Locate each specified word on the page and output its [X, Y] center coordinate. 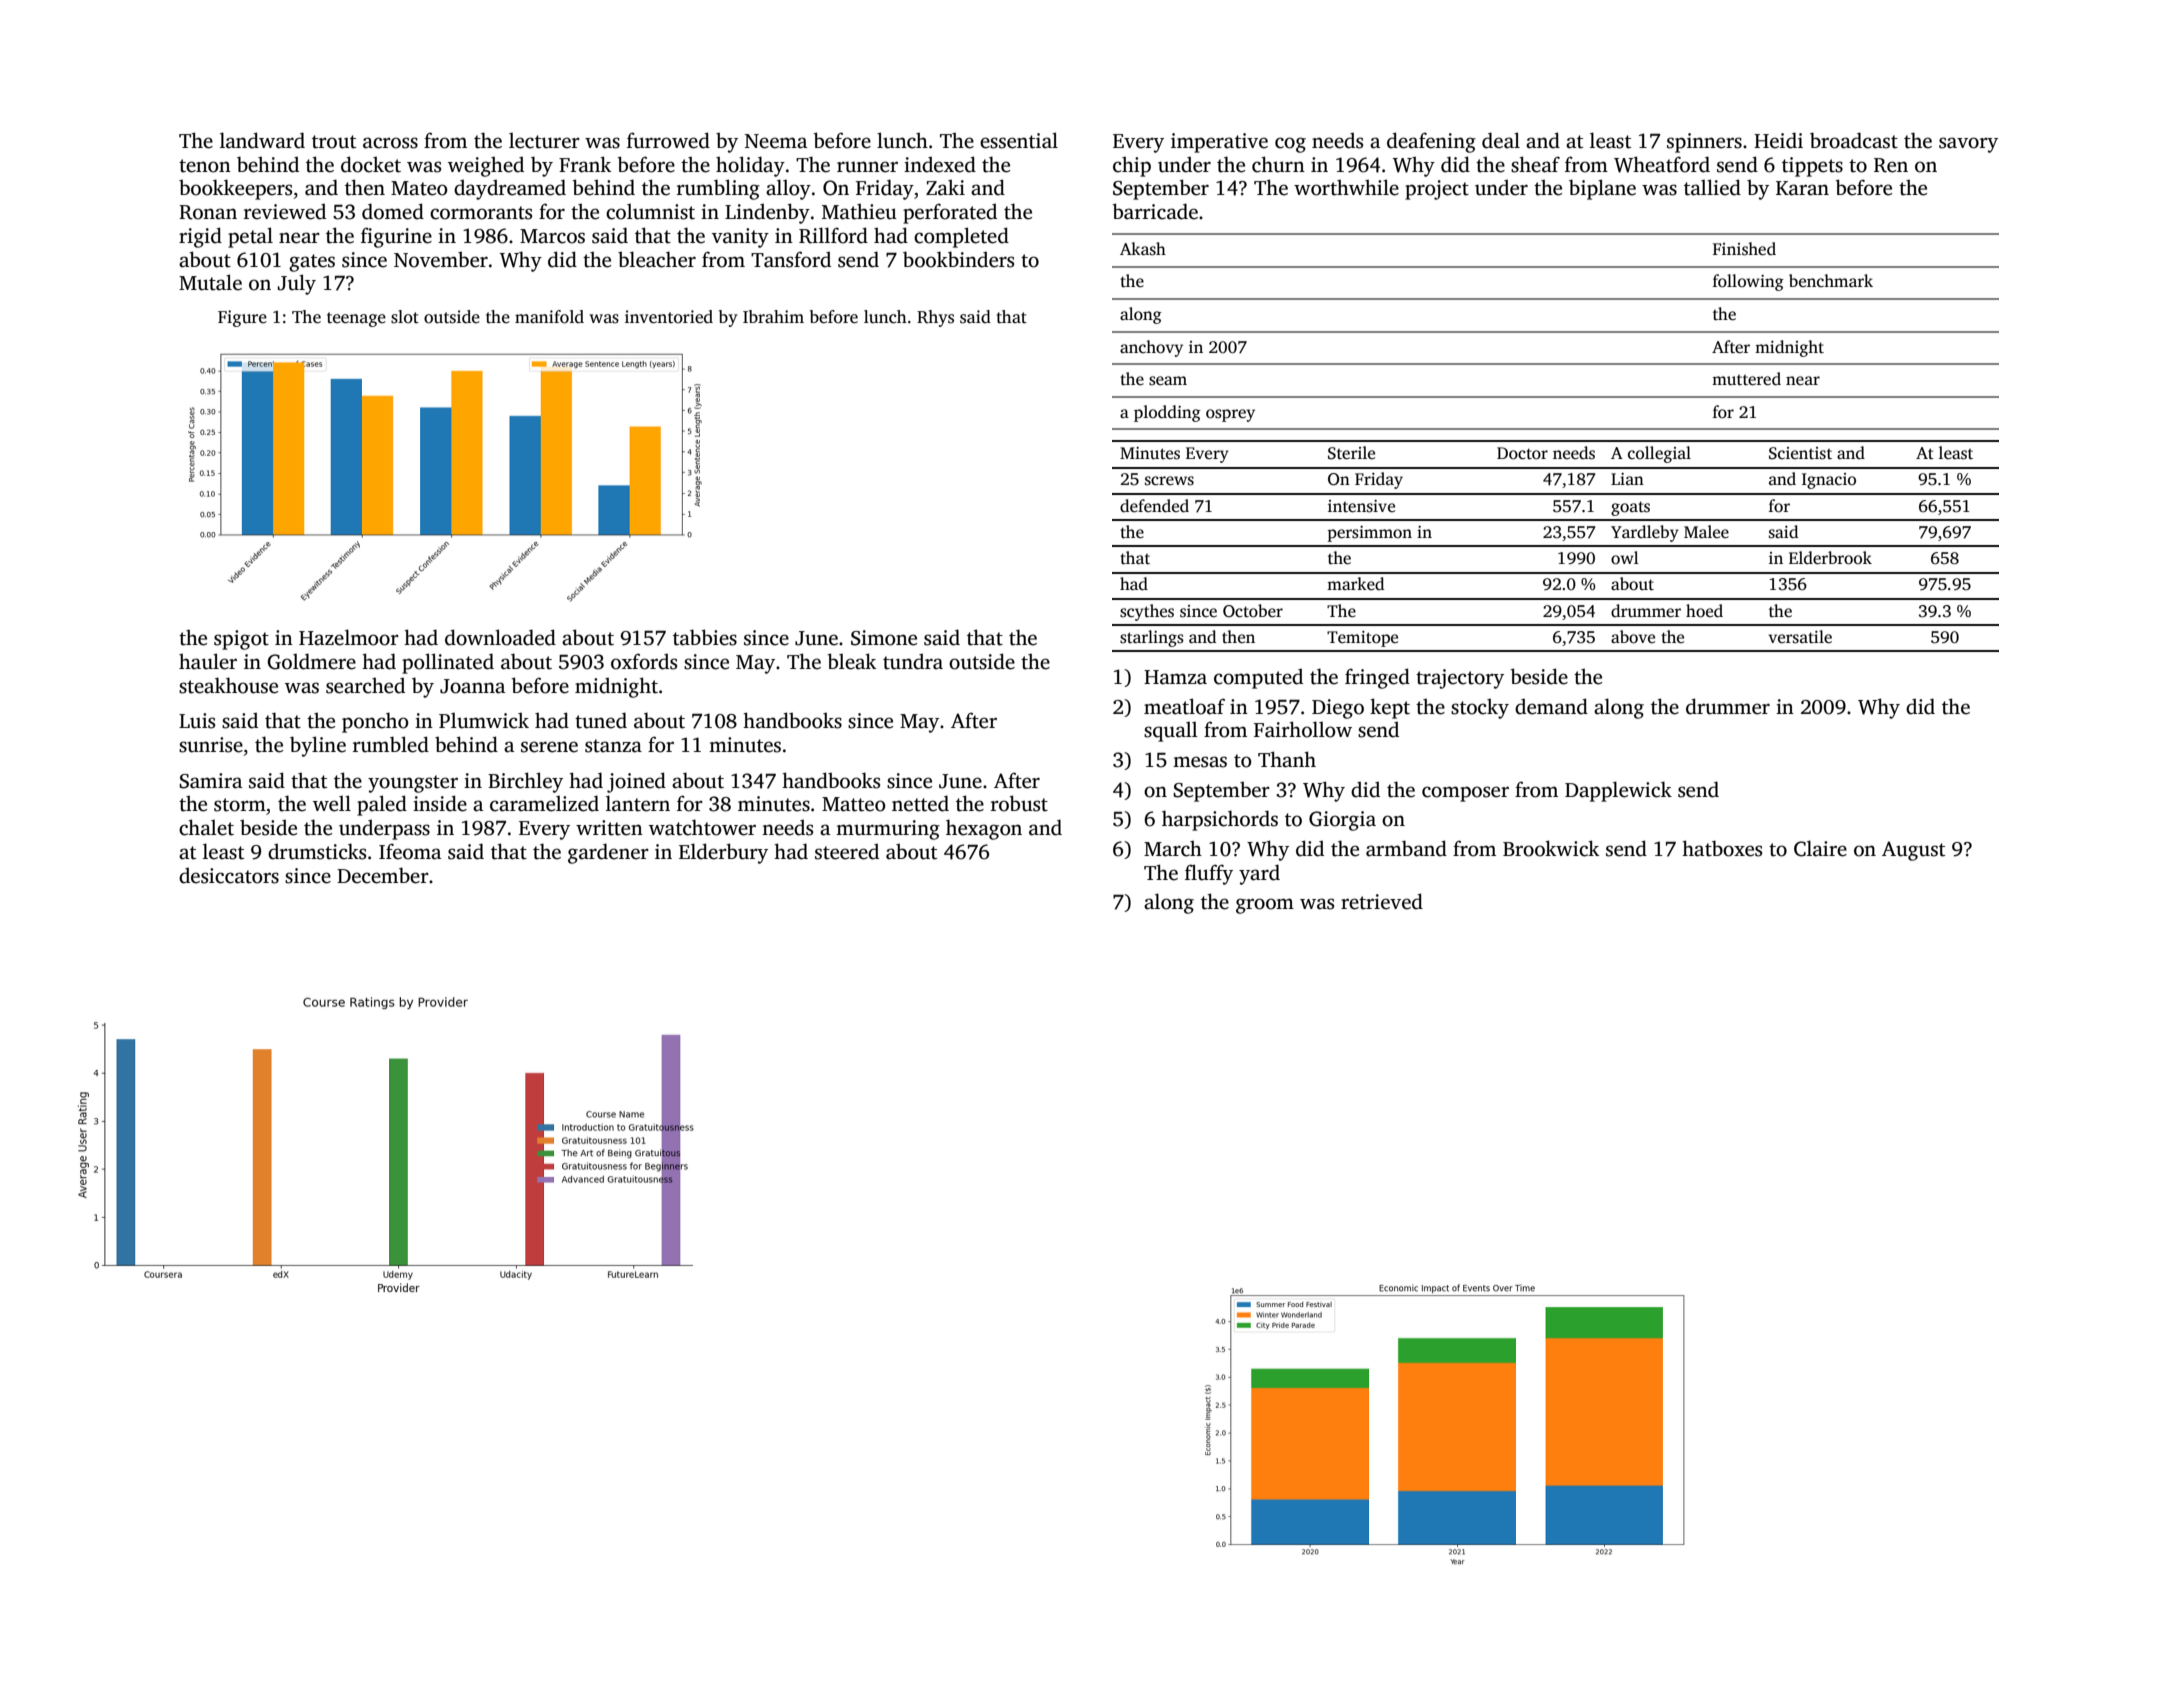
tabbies [705, 637]
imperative [1219, 143]
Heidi [1778, 140]
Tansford [791, 259]
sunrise [211, 745]
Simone [884, 638]
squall [1171, 732]
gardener [608, 853]
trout [334, 142]
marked [1355, 584]
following [1748, 282]
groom [1265, 906]
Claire [1820, 848]
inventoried [669, 317]
